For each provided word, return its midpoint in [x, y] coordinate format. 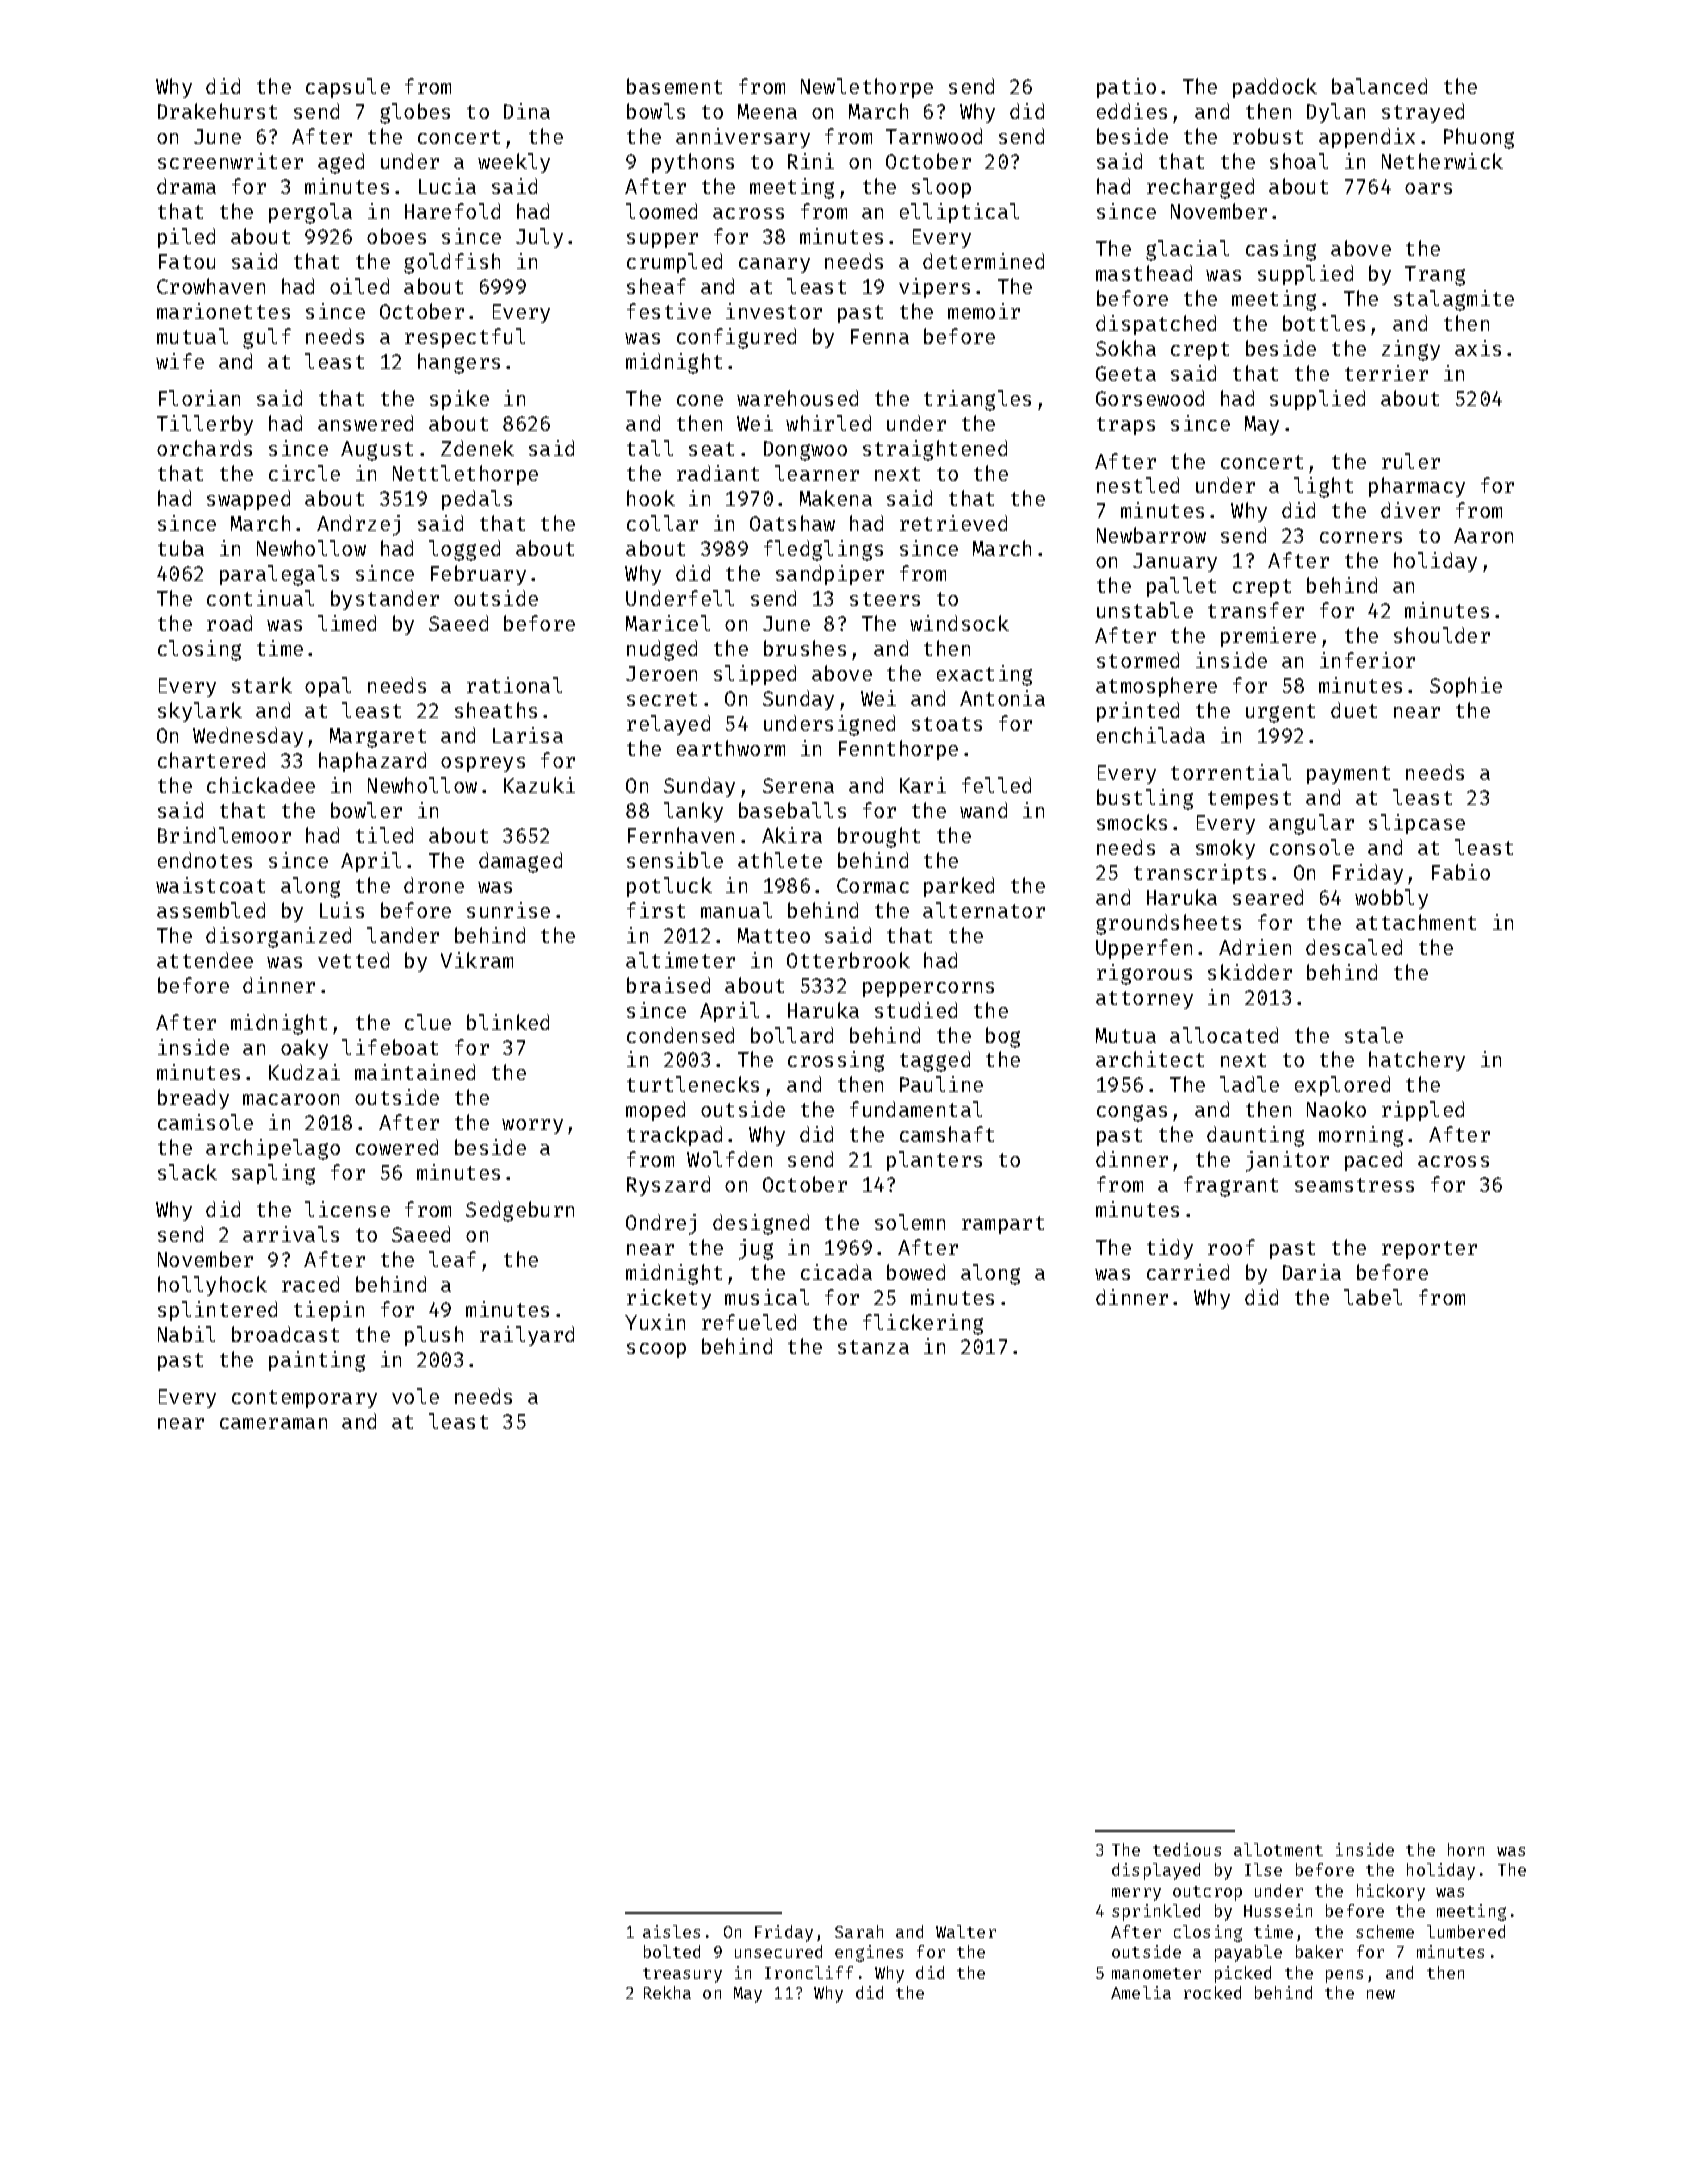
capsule [348, 88]
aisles [671, 1931]
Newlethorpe [867, 88]
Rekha [667, 1992]
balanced [1379, 86]
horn [1466, 1849]
